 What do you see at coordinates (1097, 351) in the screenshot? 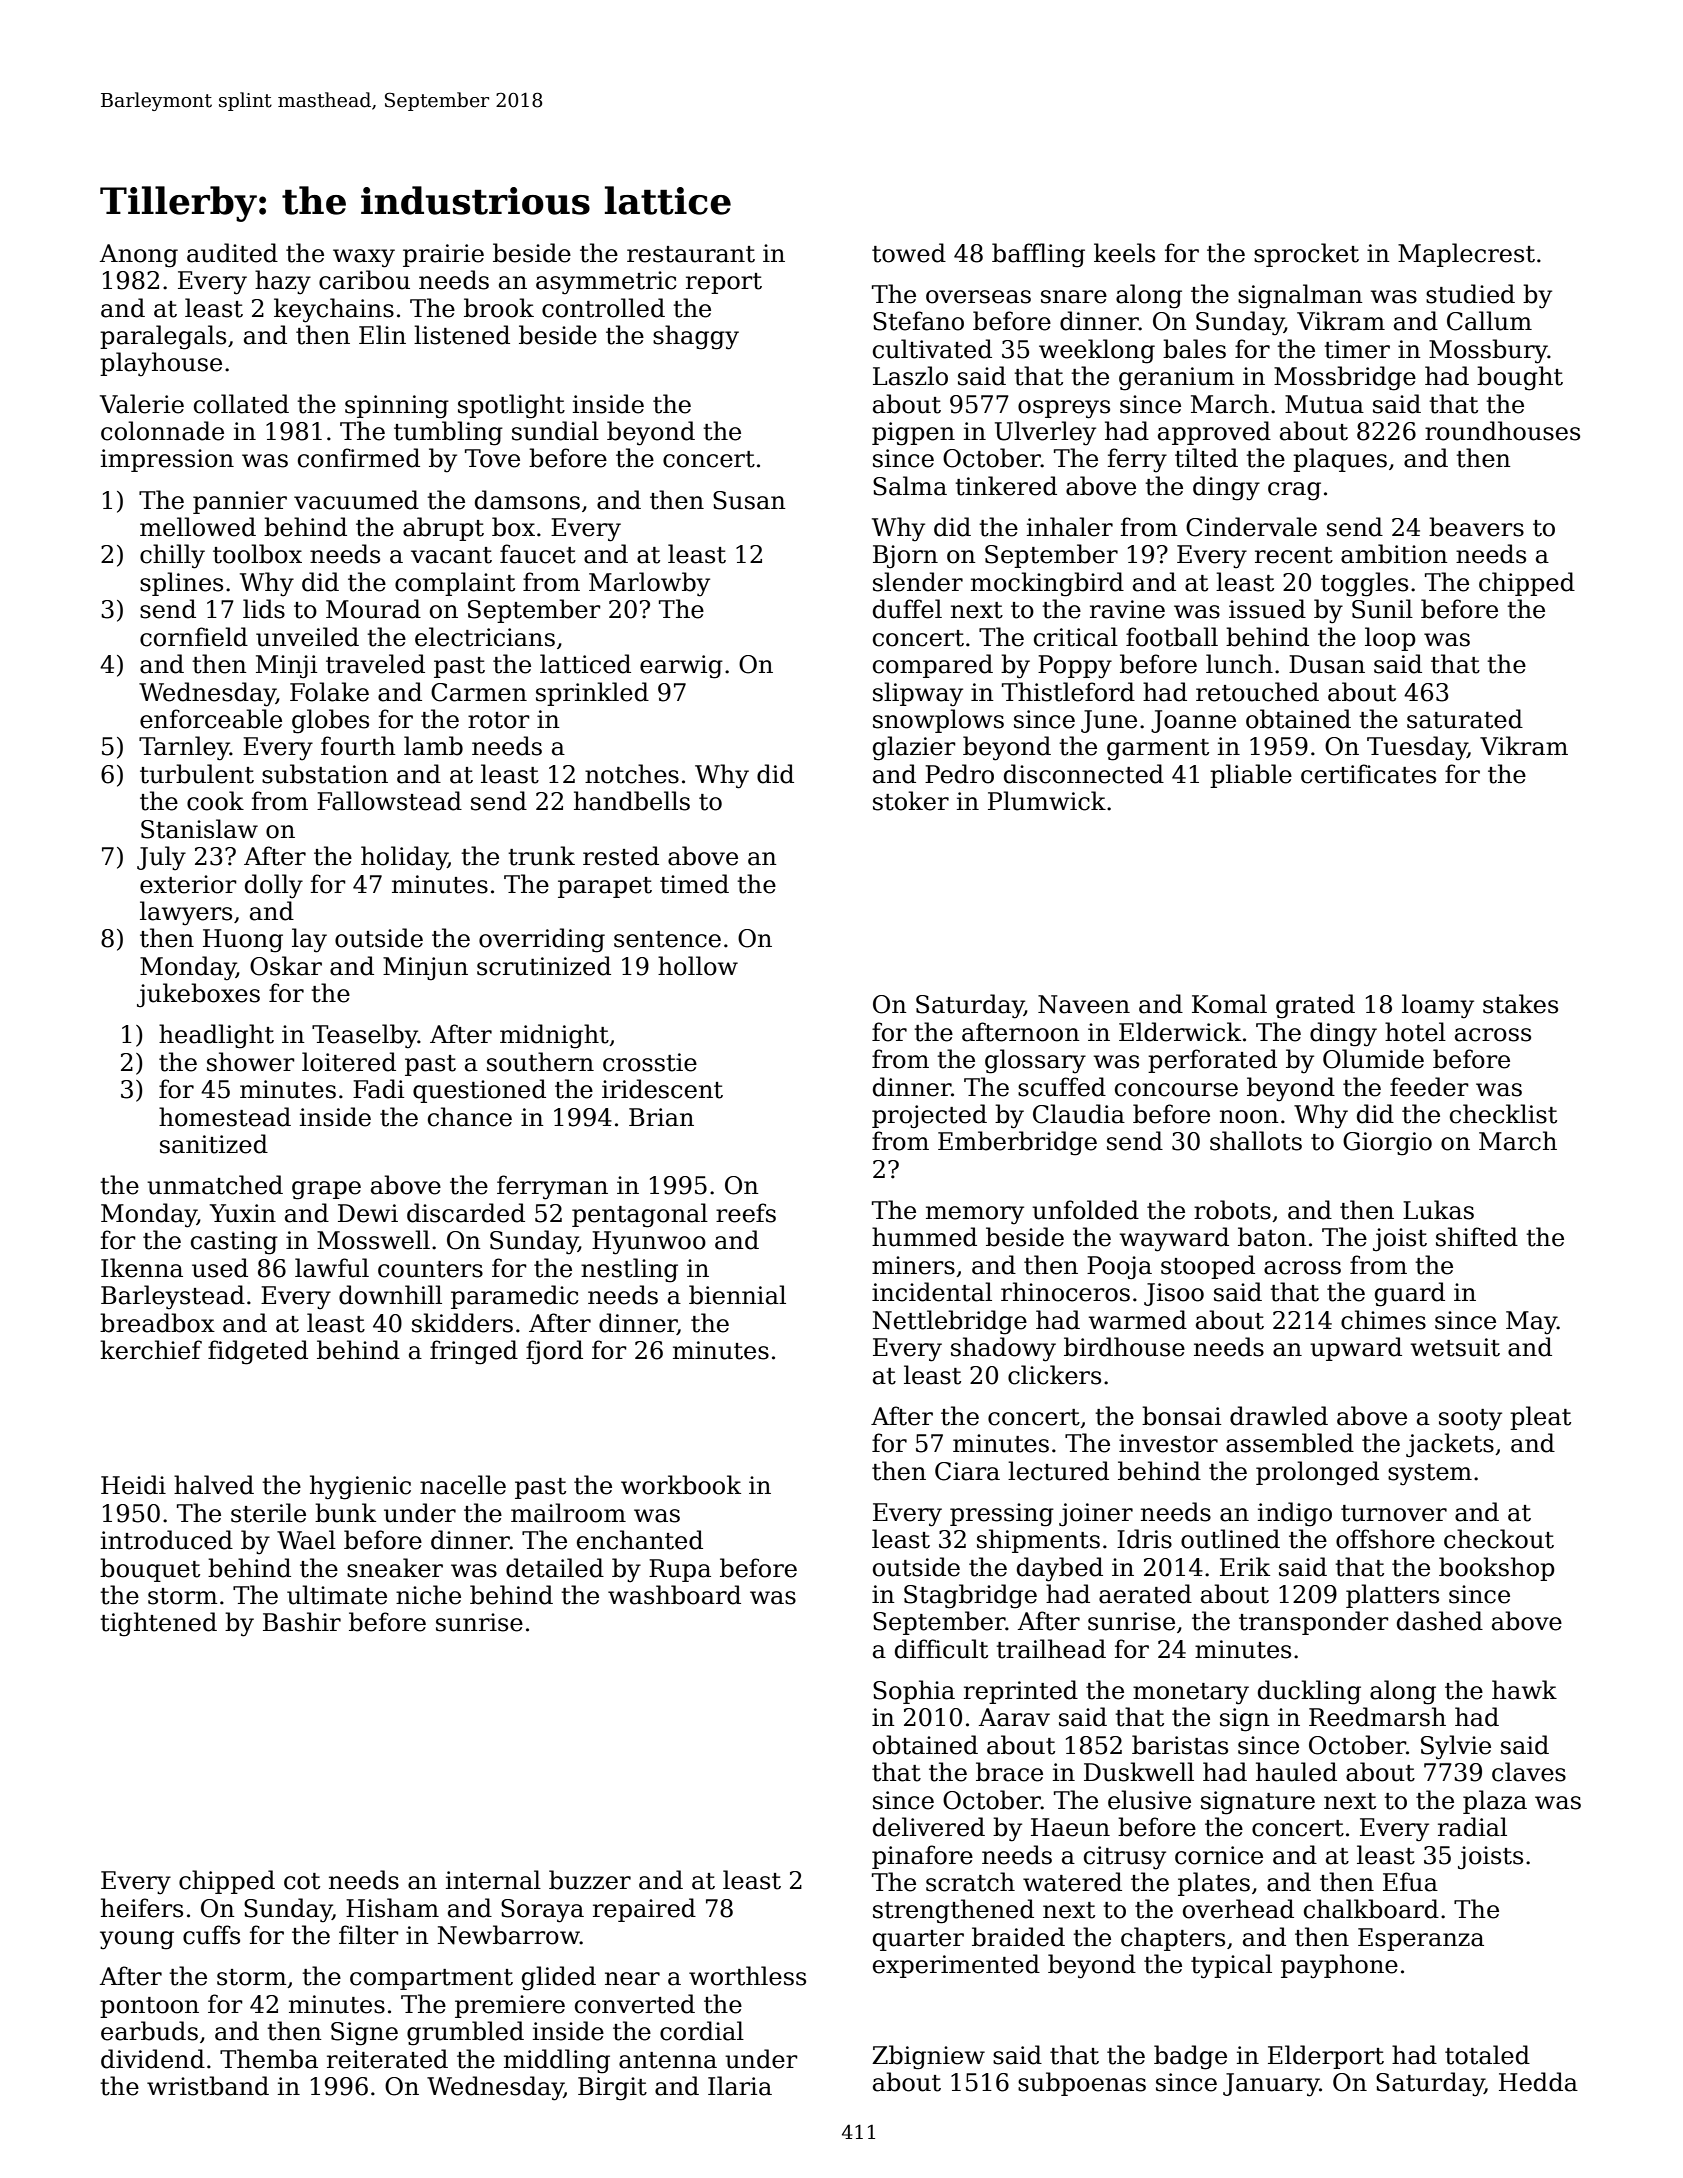
I see `weeklong` at bounding box center [1097, 351].
